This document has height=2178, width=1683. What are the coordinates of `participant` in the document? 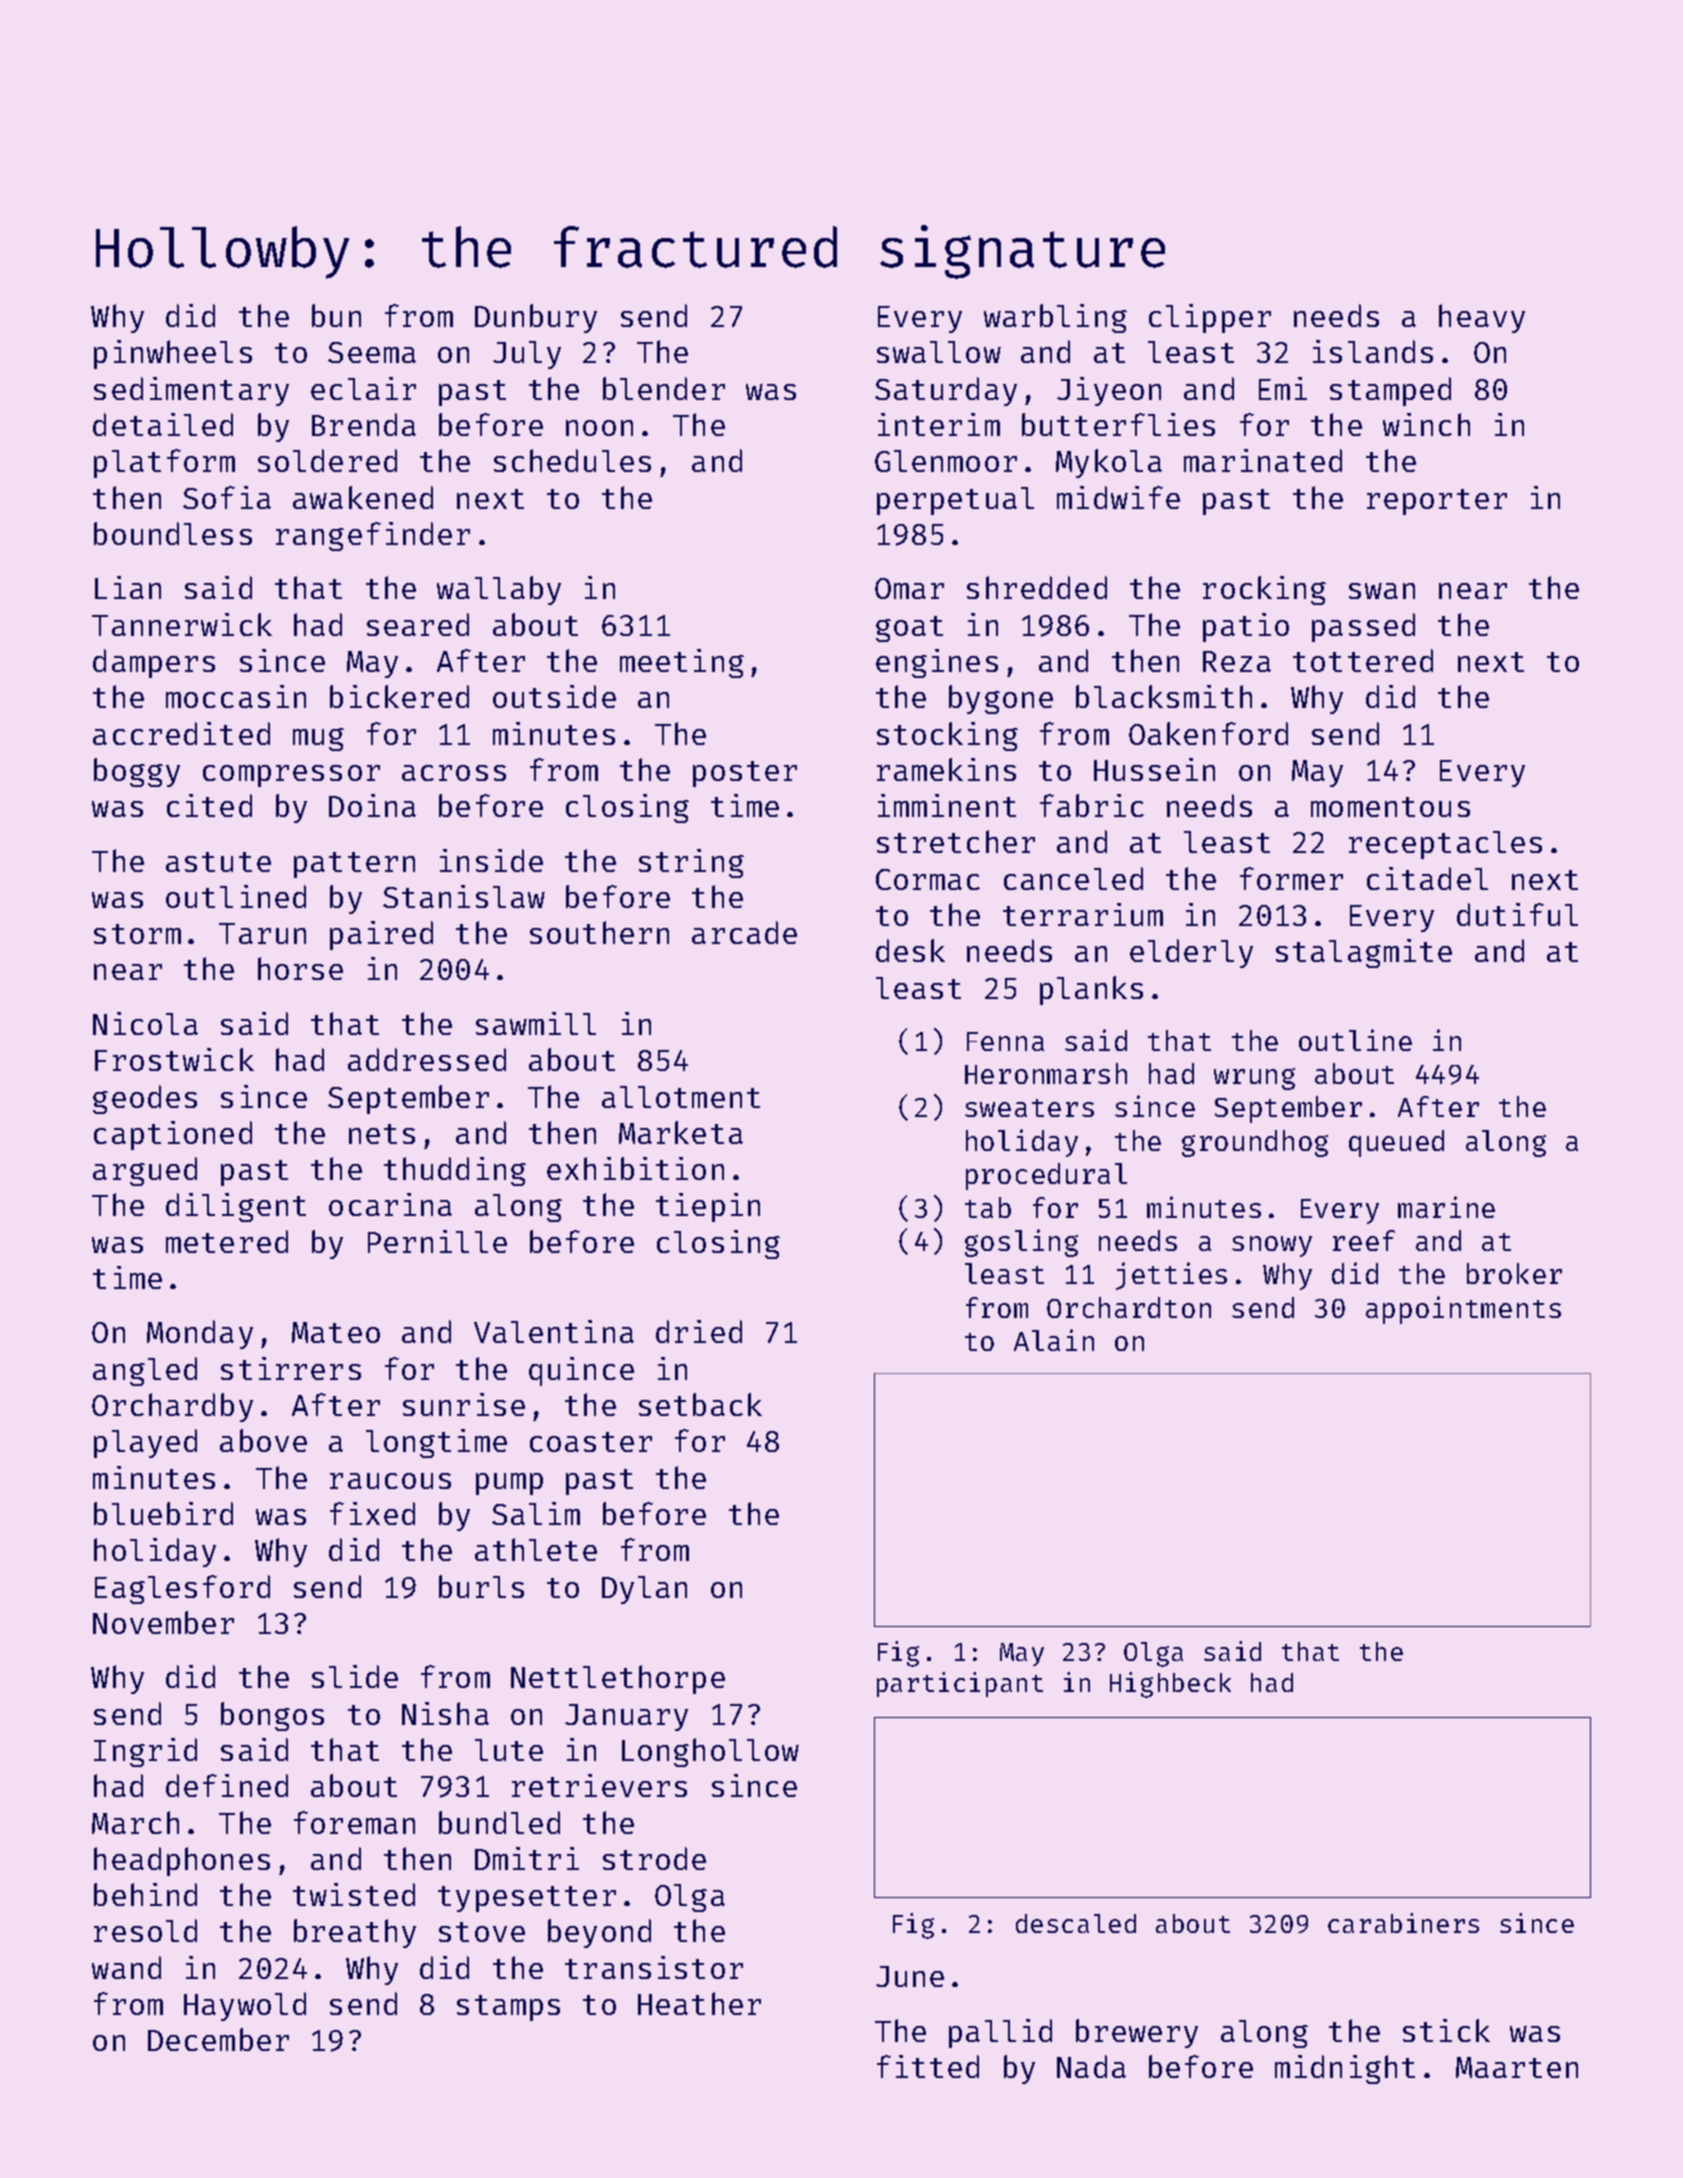 It's located at (960, 1684).
